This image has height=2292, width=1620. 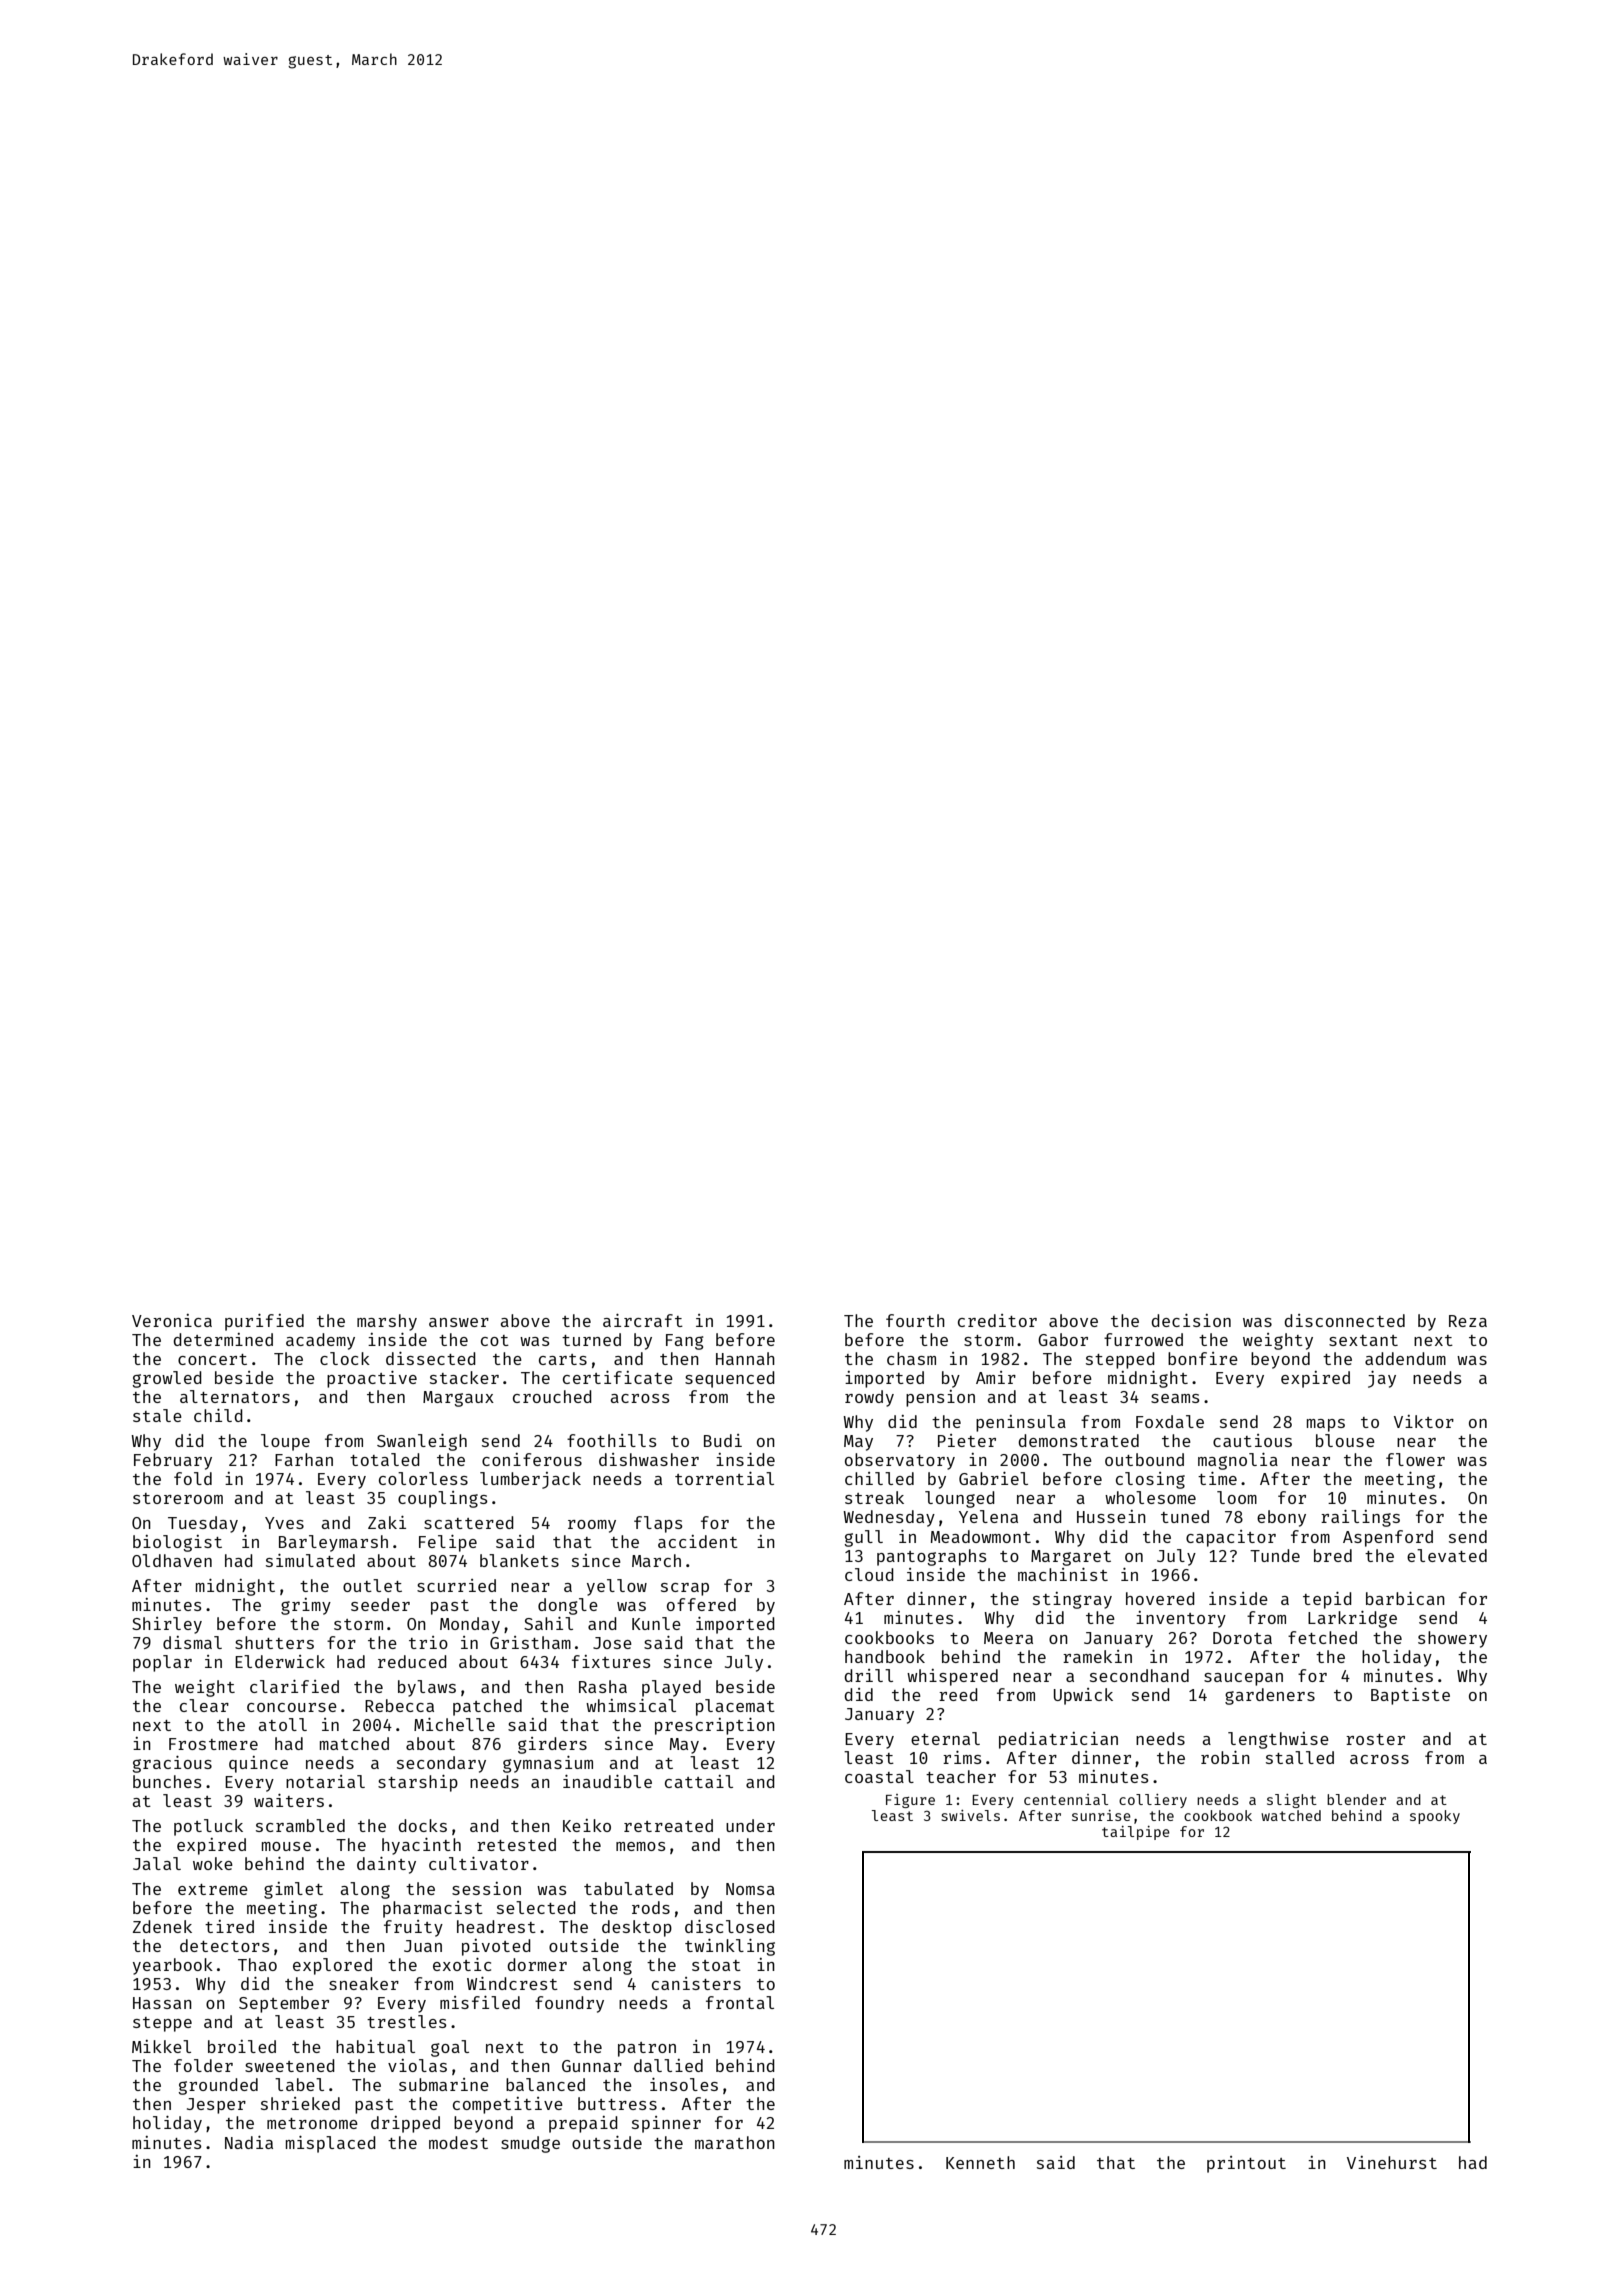 I want to click on frontal, so click(x=740, y=2002).
